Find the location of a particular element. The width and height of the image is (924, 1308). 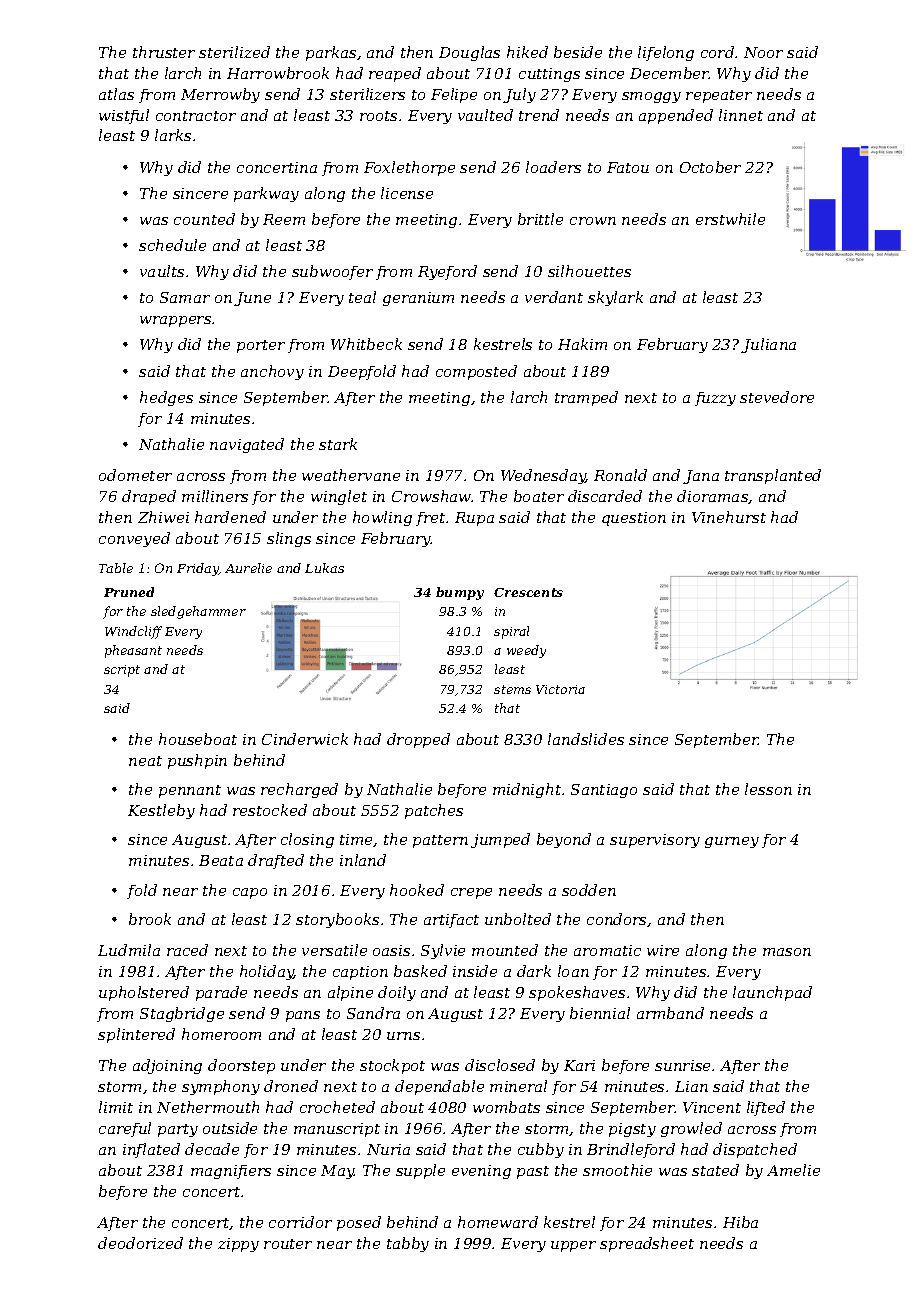

Kestleby is located at coordinates (161, 811).
